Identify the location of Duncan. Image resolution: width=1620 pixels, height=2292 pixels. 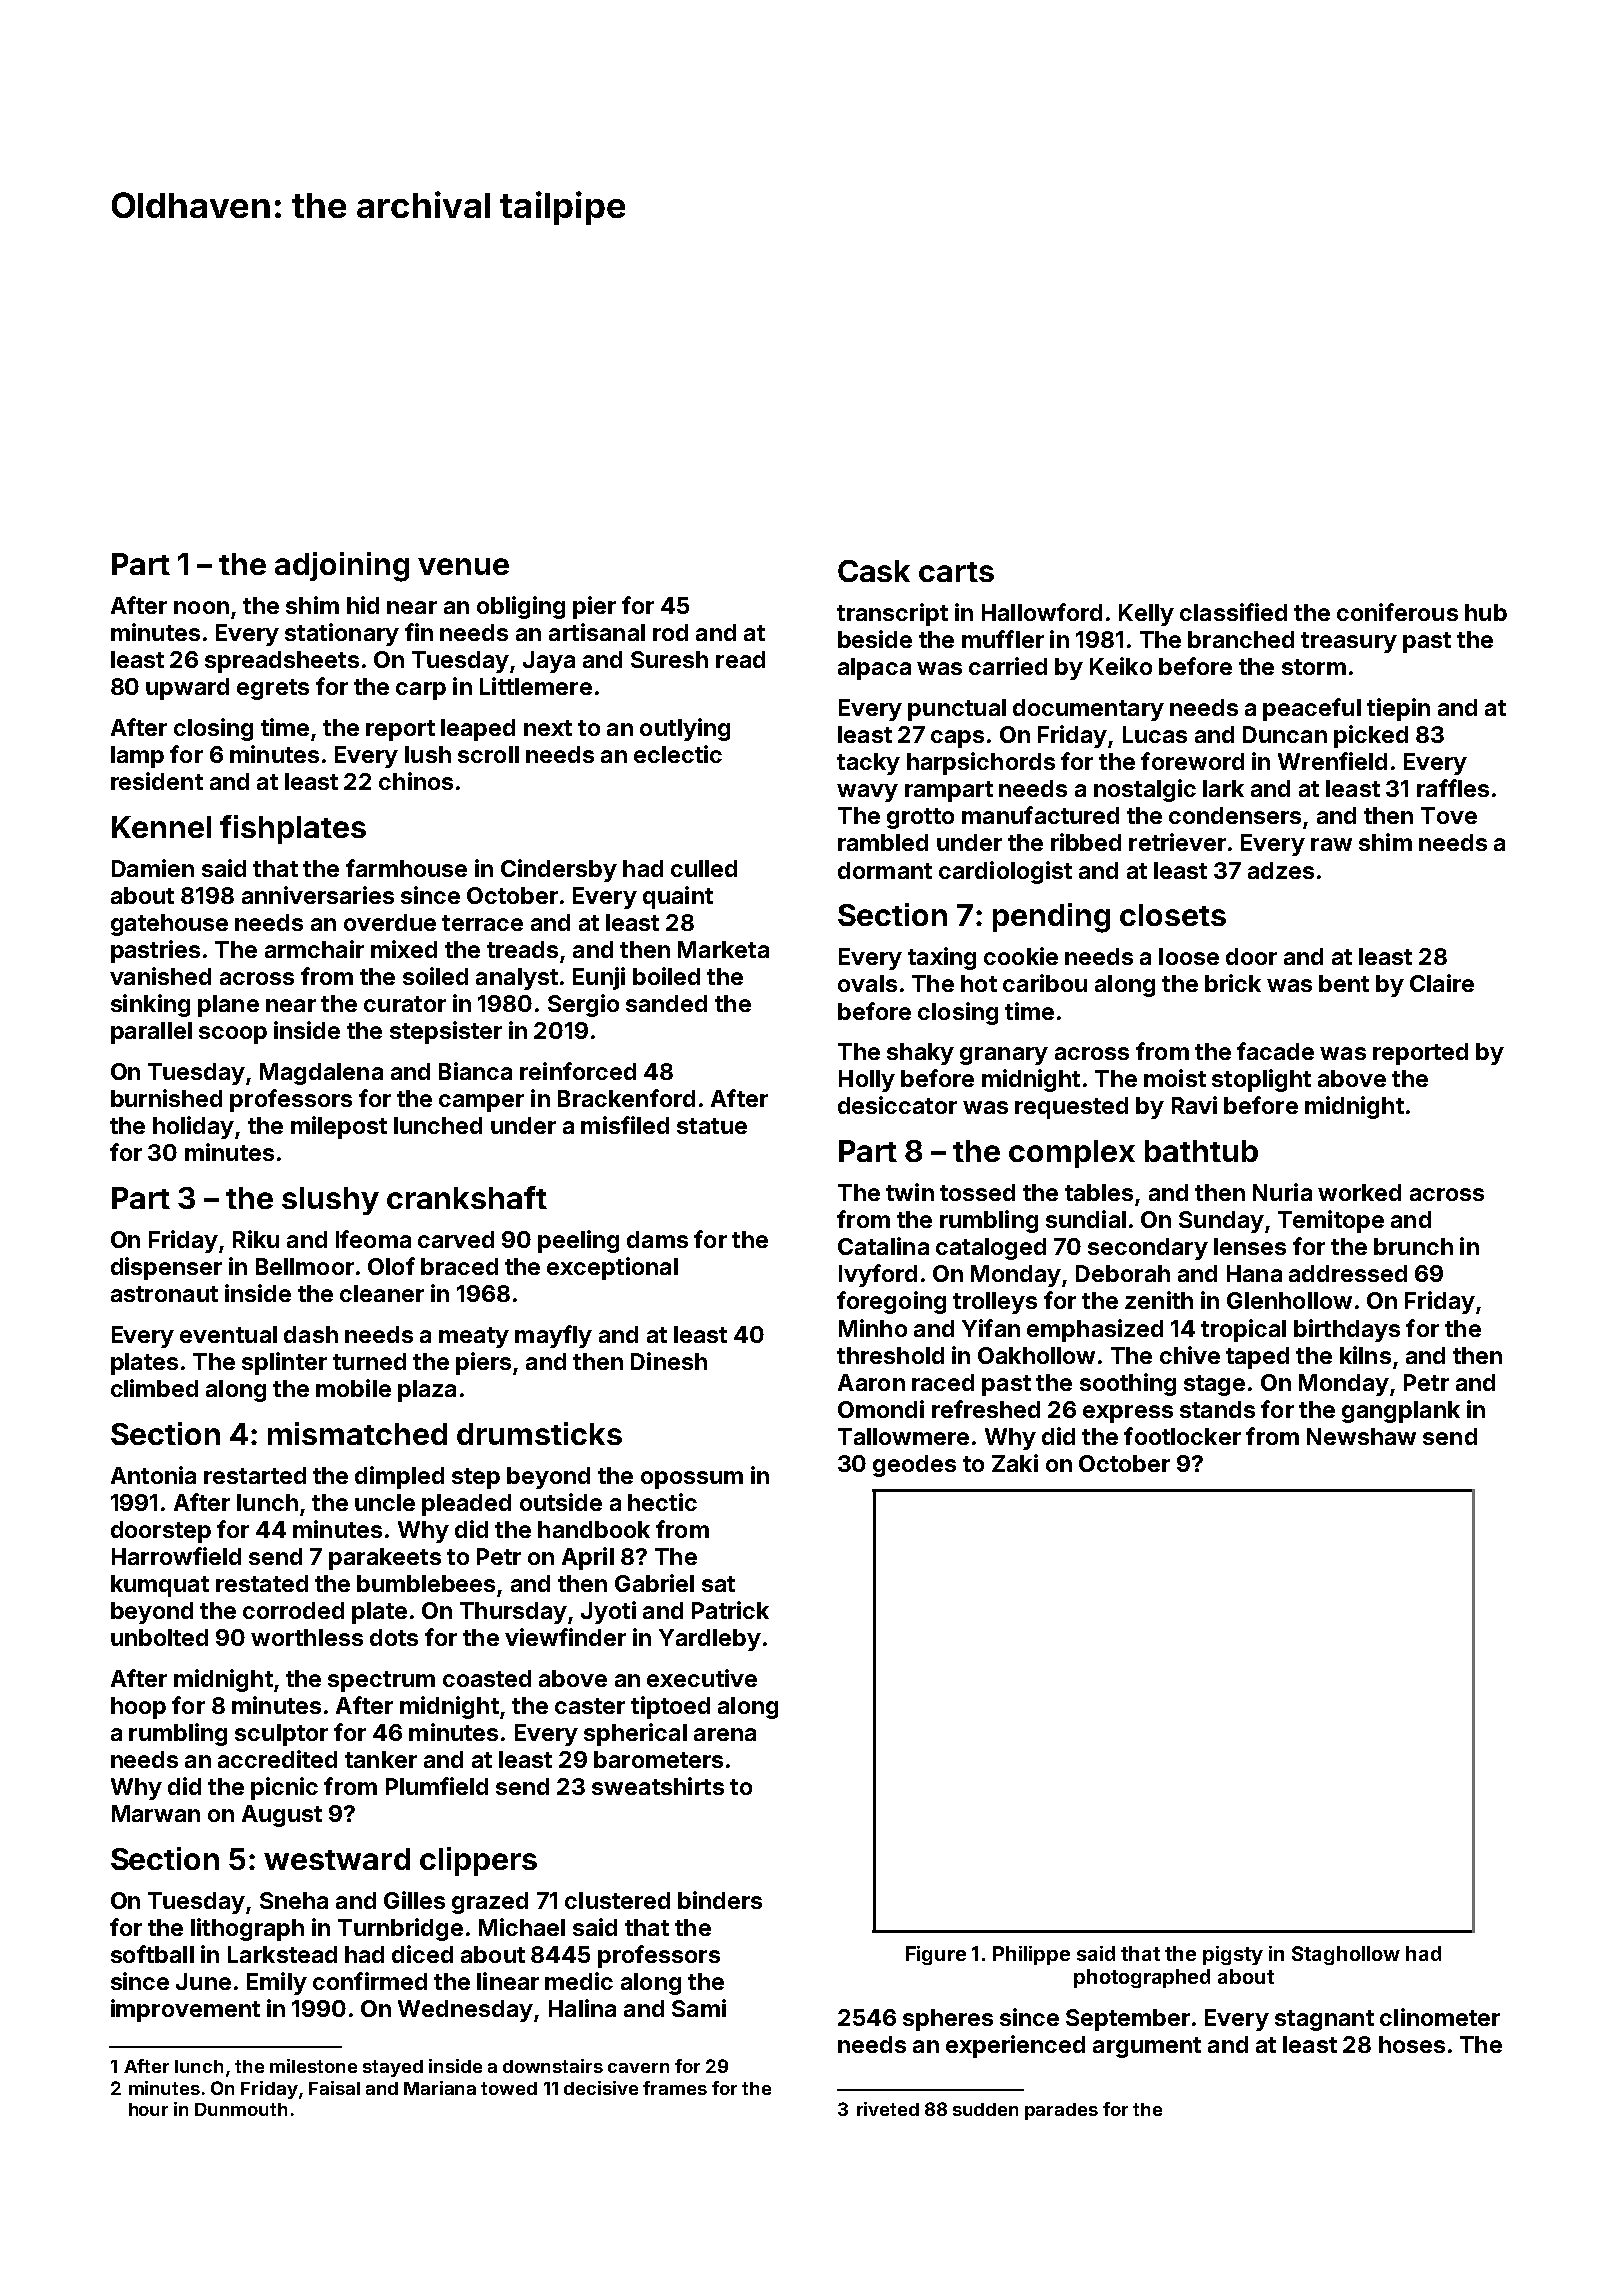
(1285, 734).
